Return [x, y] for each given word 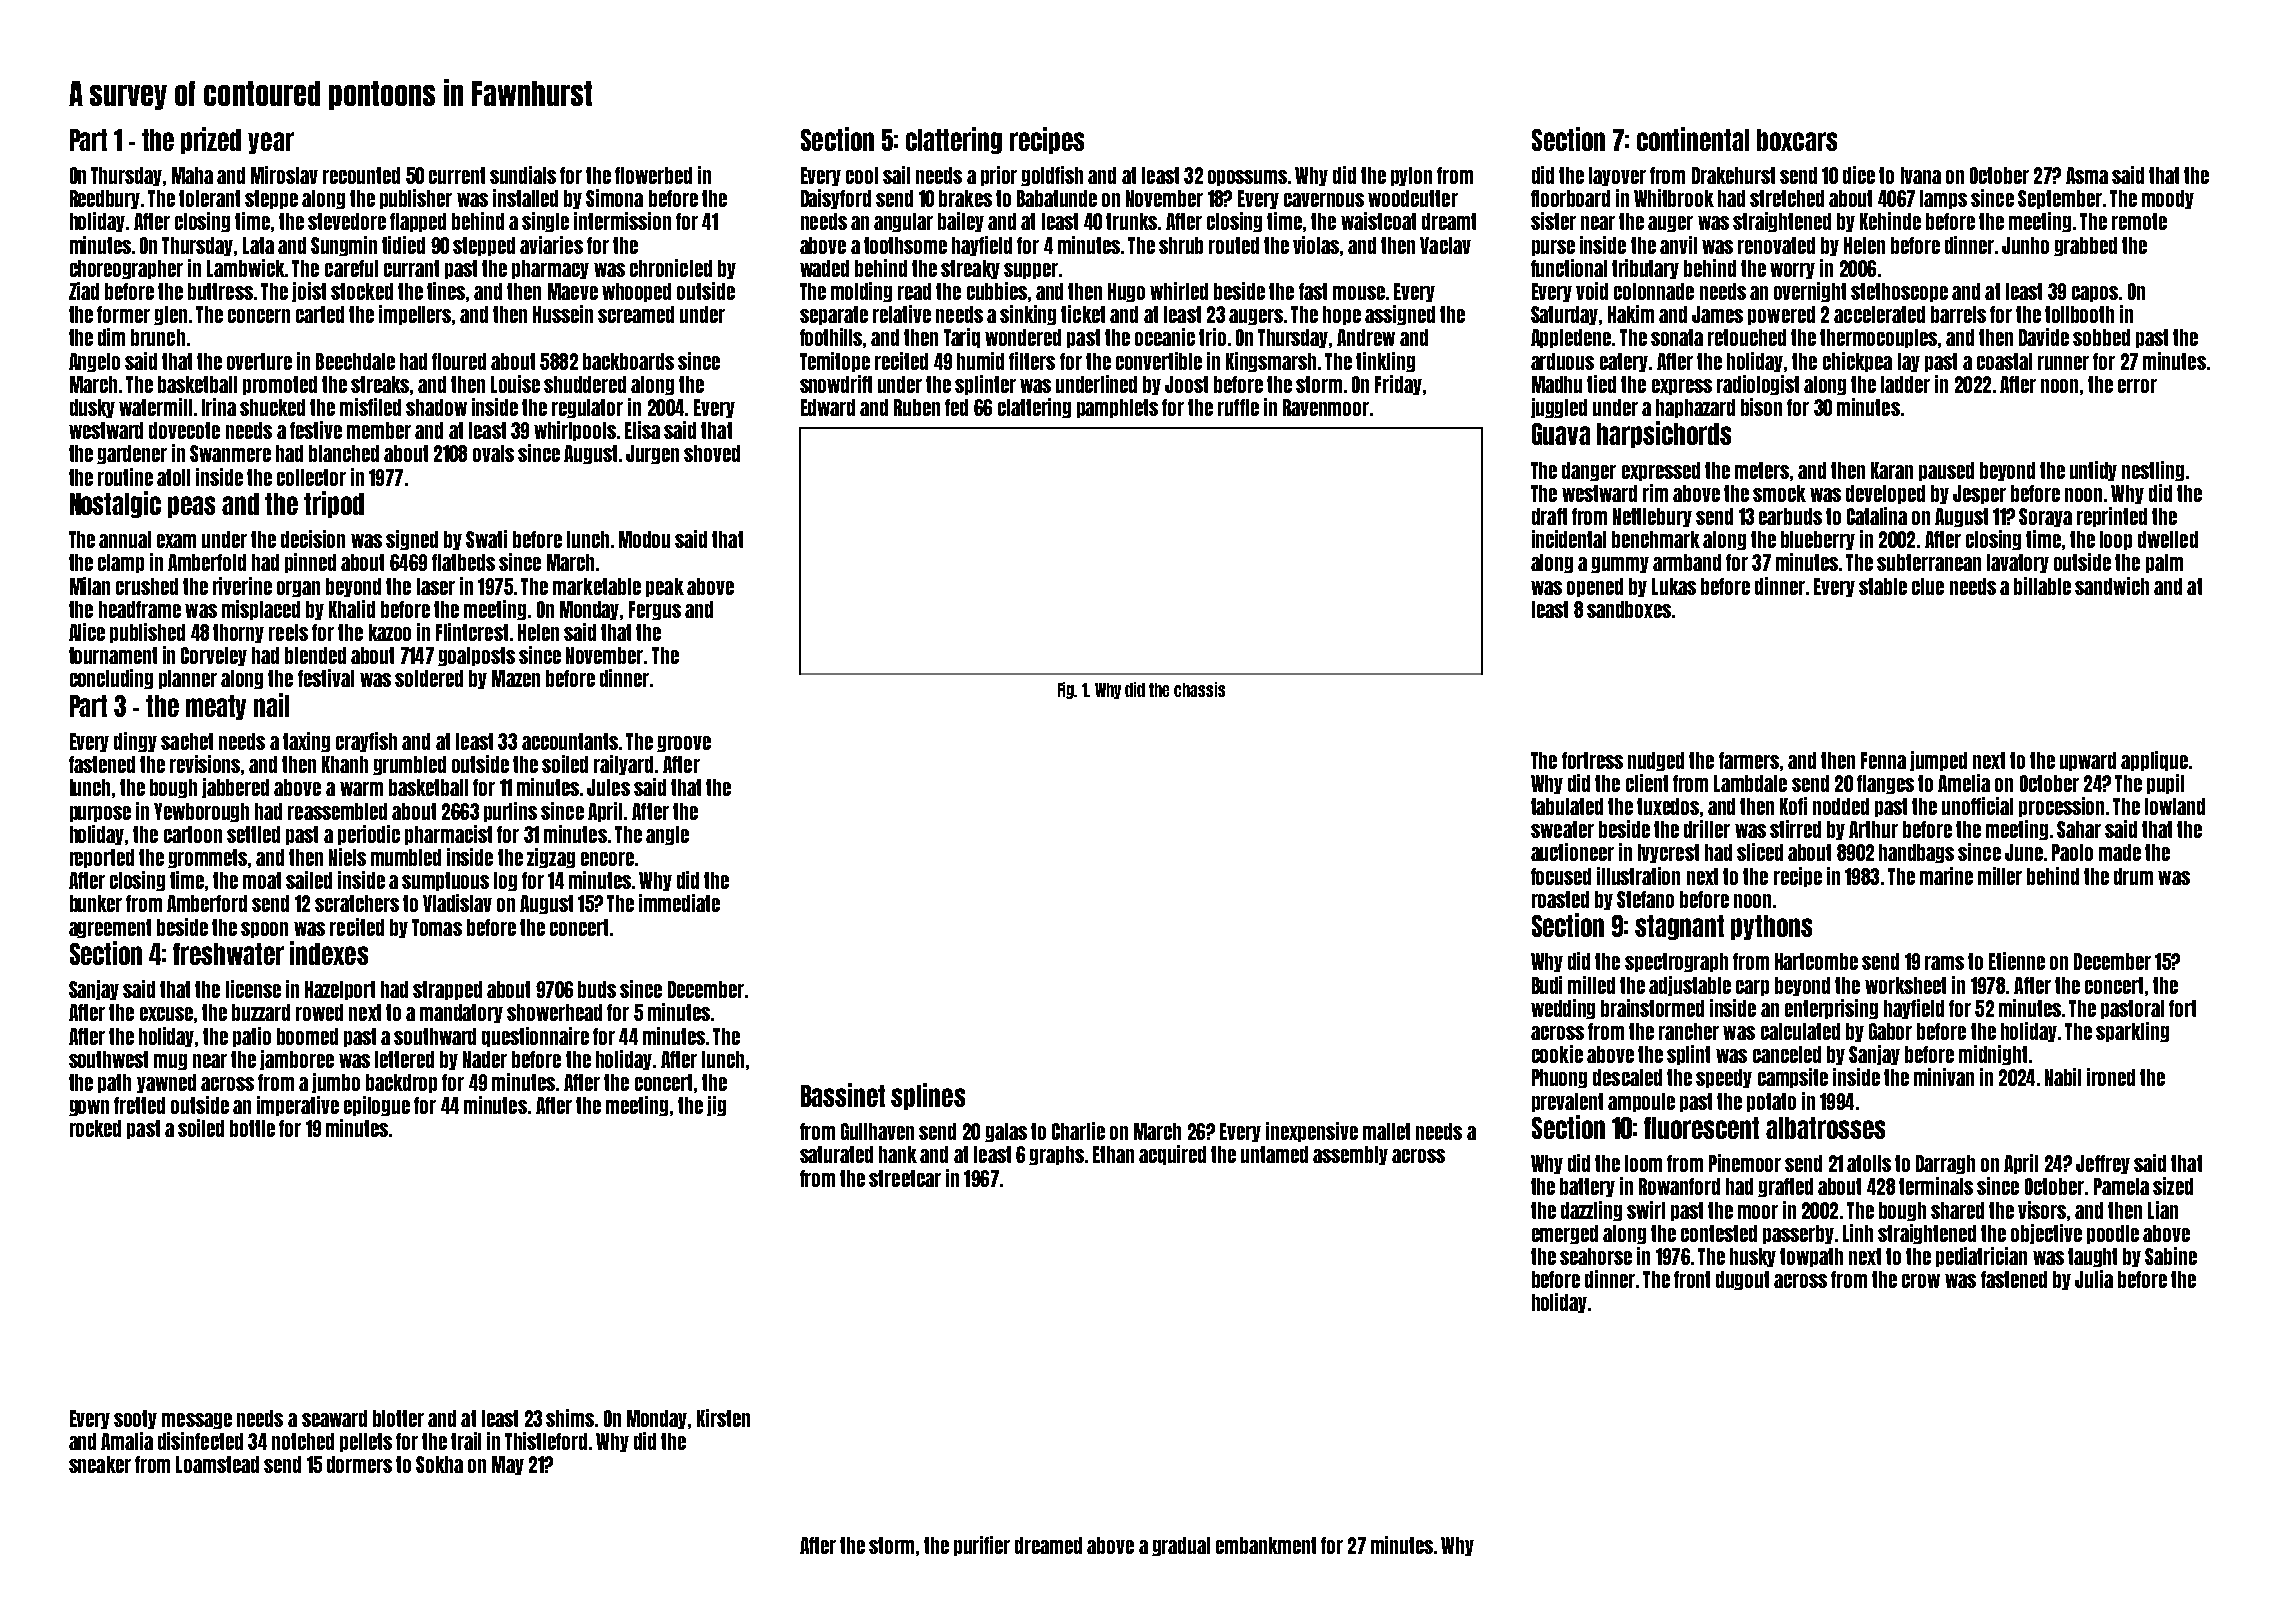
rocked [95, 1128]
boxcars [1797, 140]
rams [1944, 963]
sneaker [100, 1464]
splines [928, 1096]
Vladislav [457, 903]
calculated [1800, 1031]
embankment [1266, 1545]
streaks [380, 384]
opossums [1247, 178]
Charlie [1078, 1131]
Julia [2094, 1279]
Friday [1398, 385]
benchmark [1656, 539]
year [271, 143]
